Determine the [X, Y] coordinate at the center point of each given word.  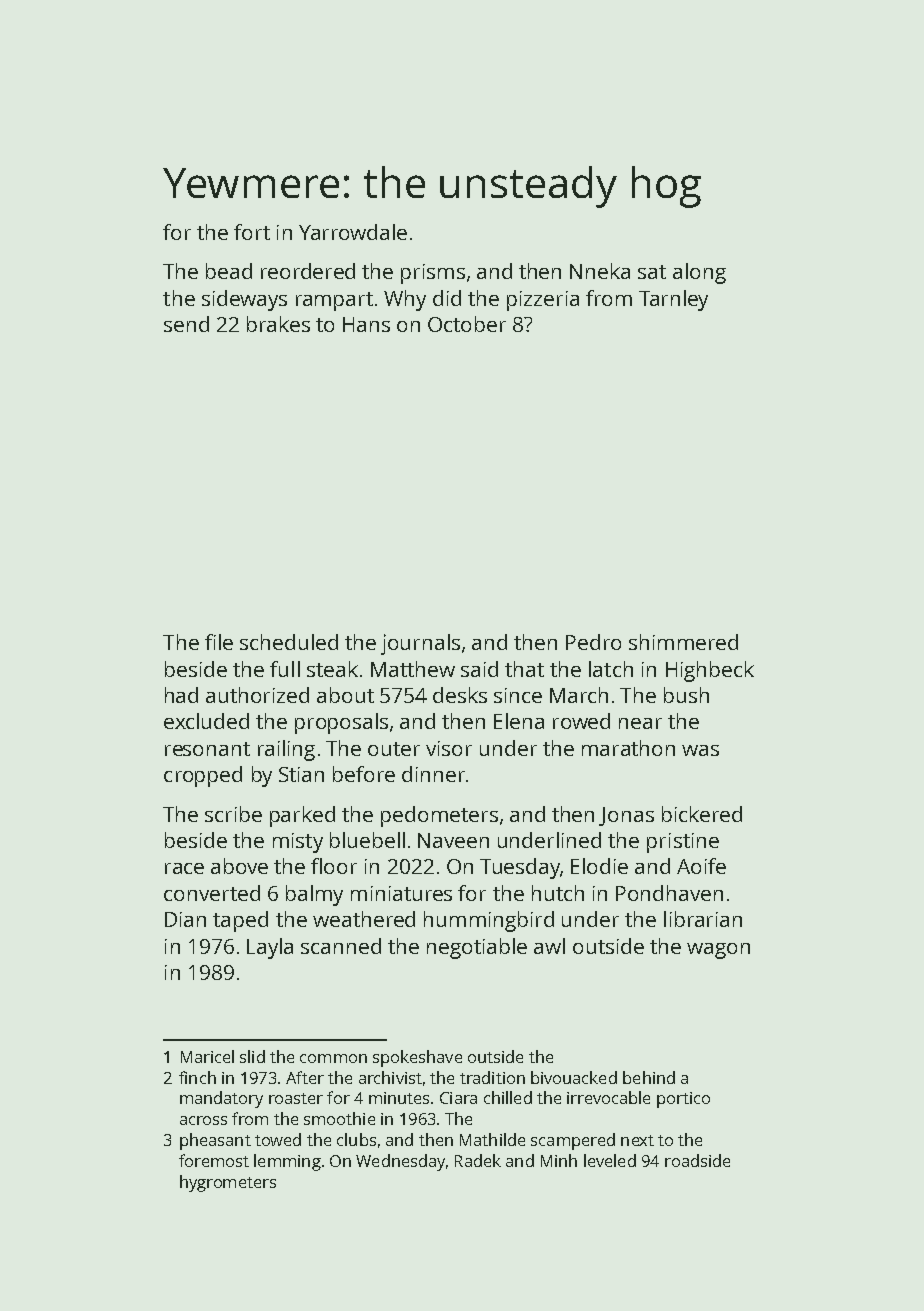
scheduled [289, 642]
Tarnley [673, 300]
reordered [308, 271]
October [467, 324]
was [700, 750]
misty [298, 843]
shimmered [683, 642]
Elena [519, 721]
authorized [257, 695]
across [203, 1120]
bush [686, 695]
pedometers [439, 816]
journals [420, 644]
